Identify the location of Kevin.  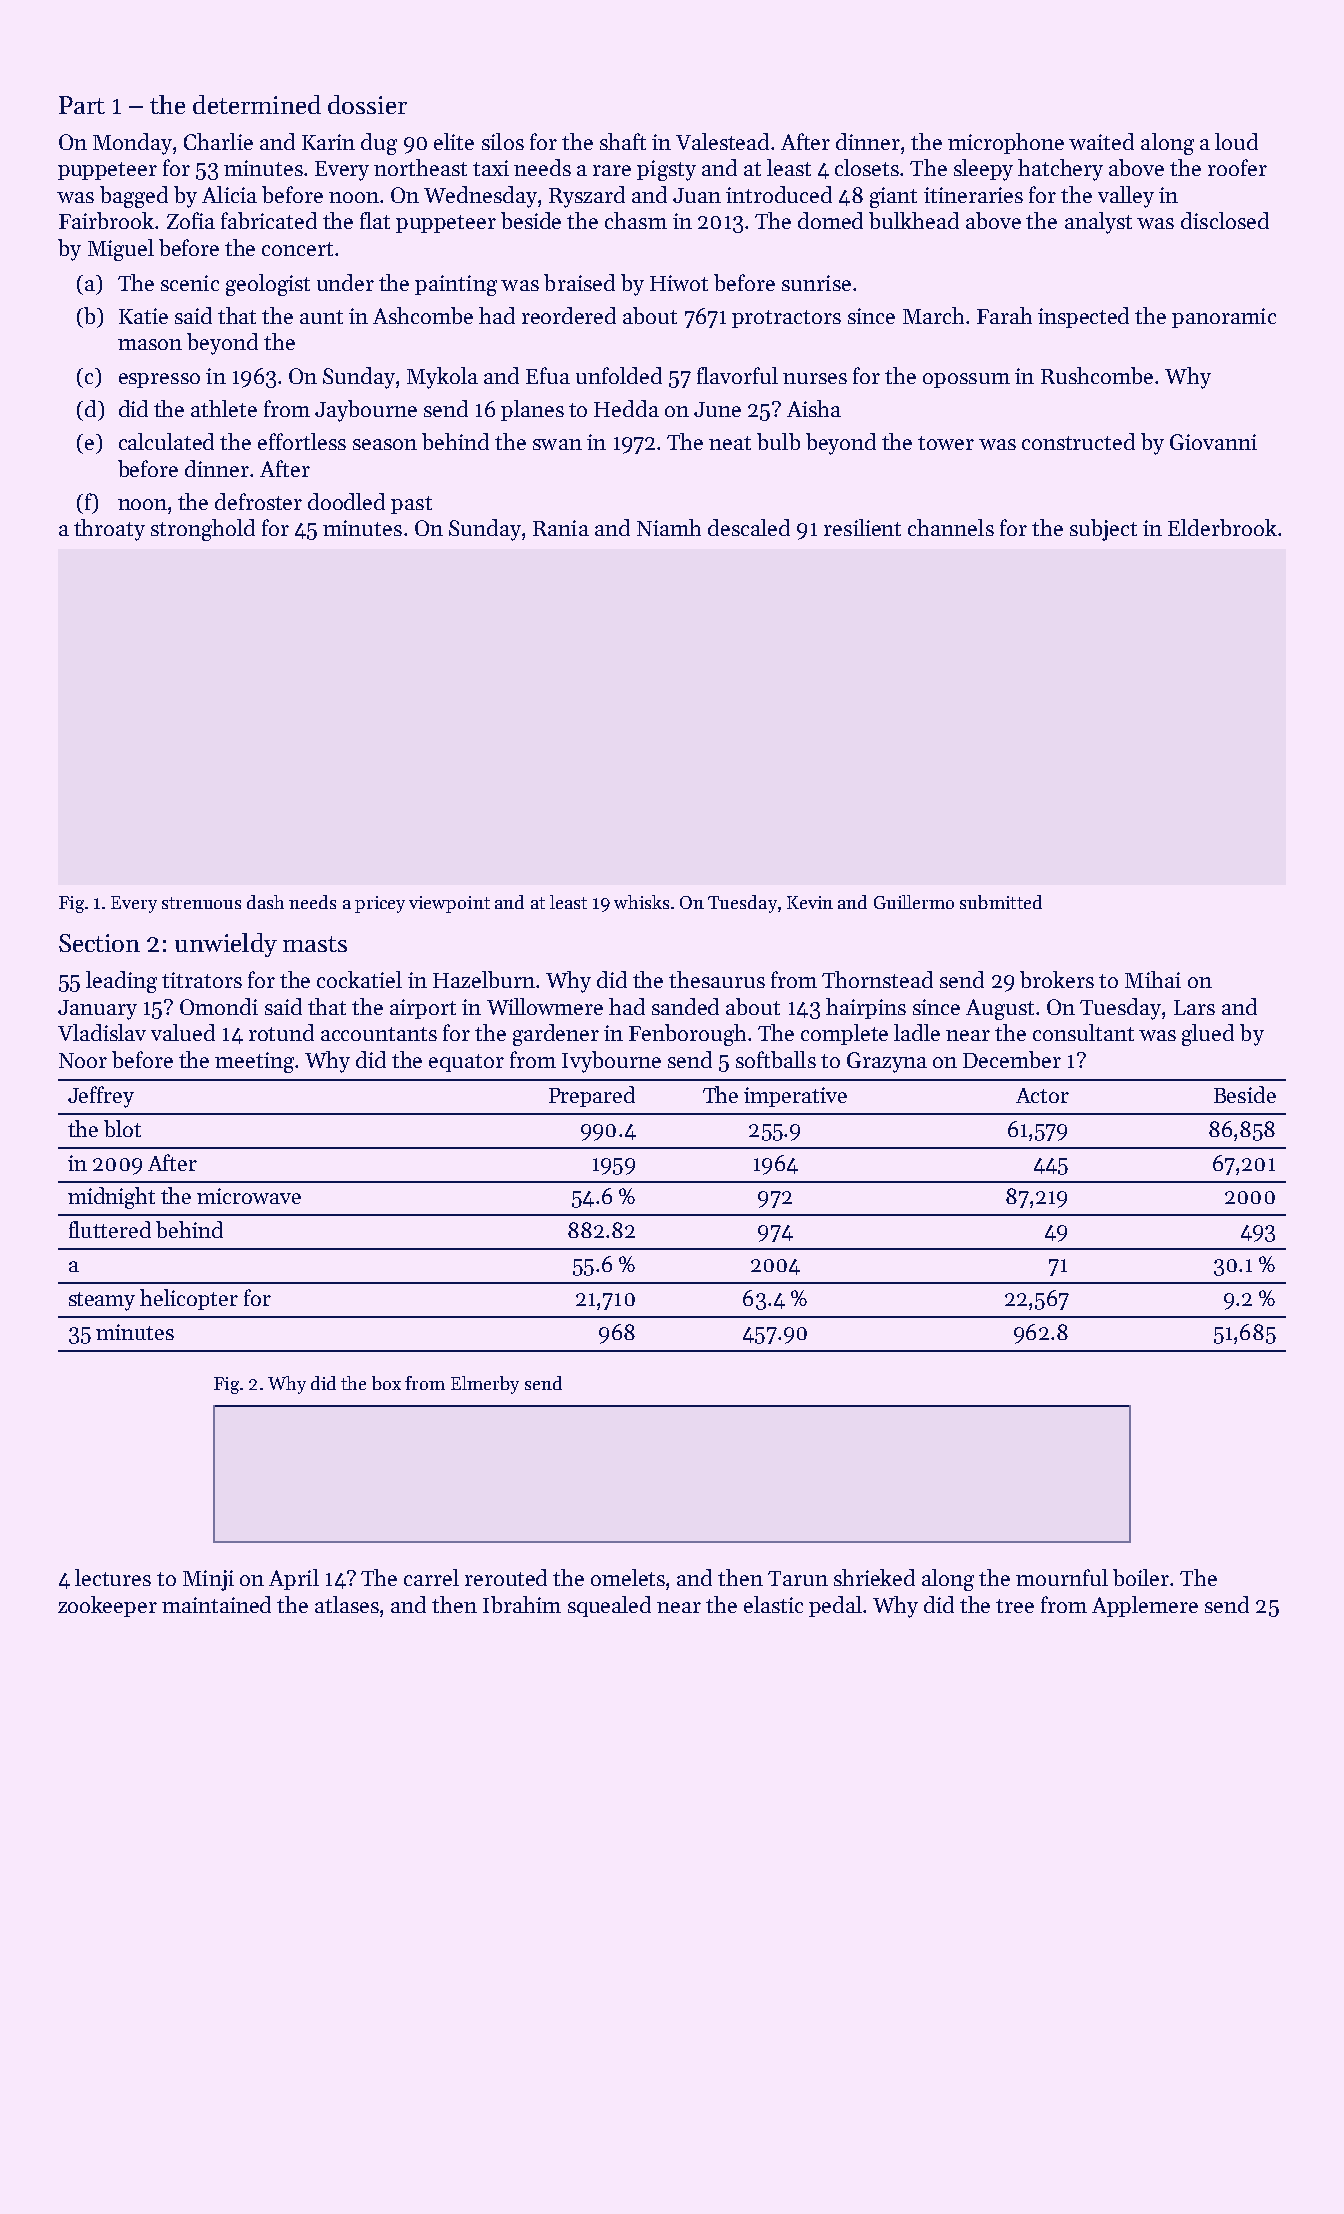
(810, 902).
